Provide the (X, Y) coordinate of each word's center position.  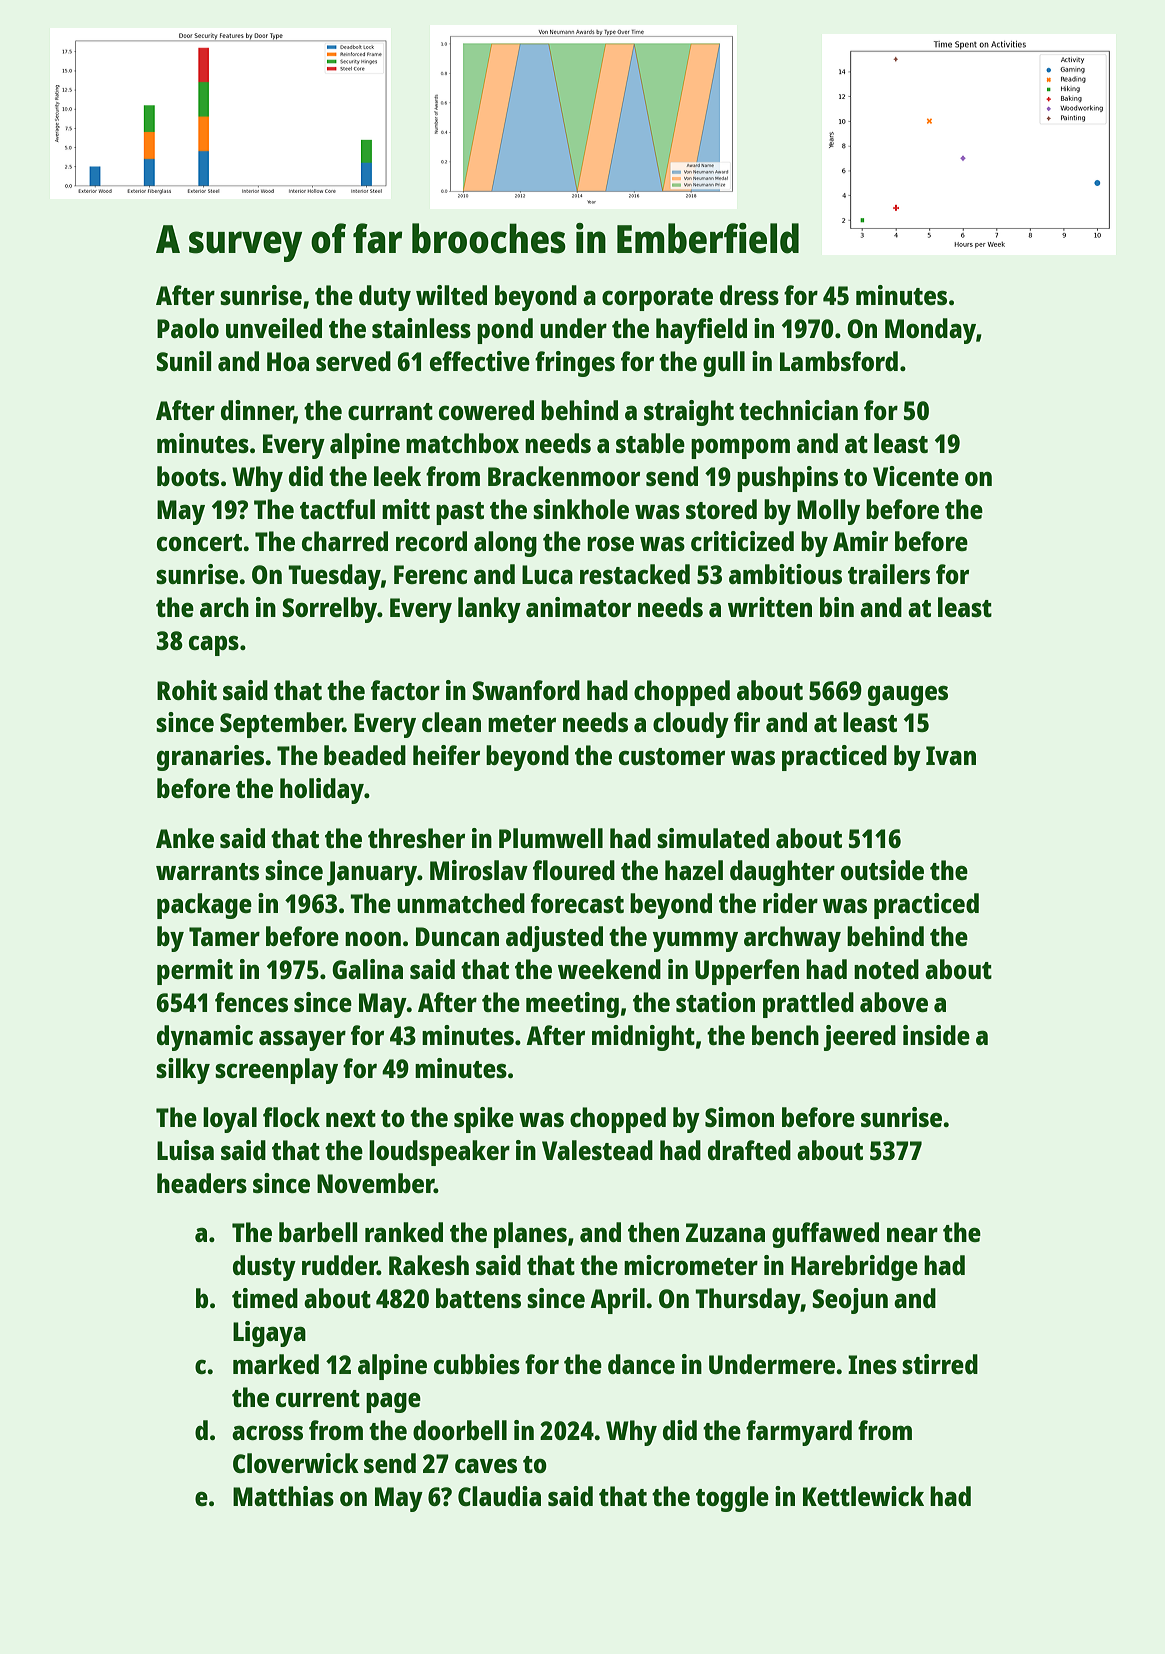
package (204, 906)
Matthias (283, 1496)
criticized (742, 541)
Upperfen (747, 972)
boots (188, 476)
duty (385, 298)
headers (202, 1183)
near (912, 1235)
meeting (572, 1005)
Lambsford (839, 361)
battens (478, 1298)
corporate (657, 299)
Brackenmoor (564, 476)
